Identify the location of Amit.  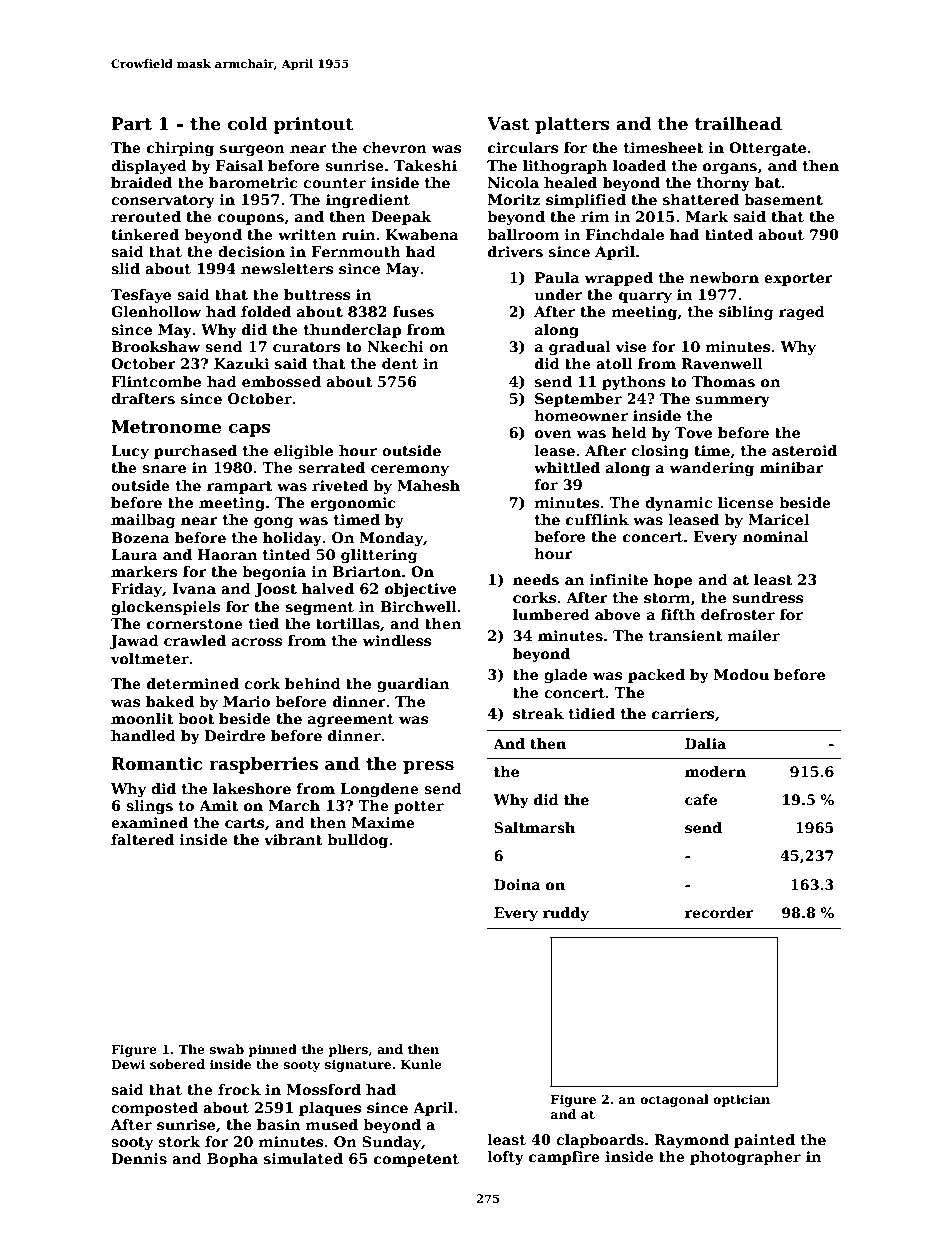
(219, 805).
